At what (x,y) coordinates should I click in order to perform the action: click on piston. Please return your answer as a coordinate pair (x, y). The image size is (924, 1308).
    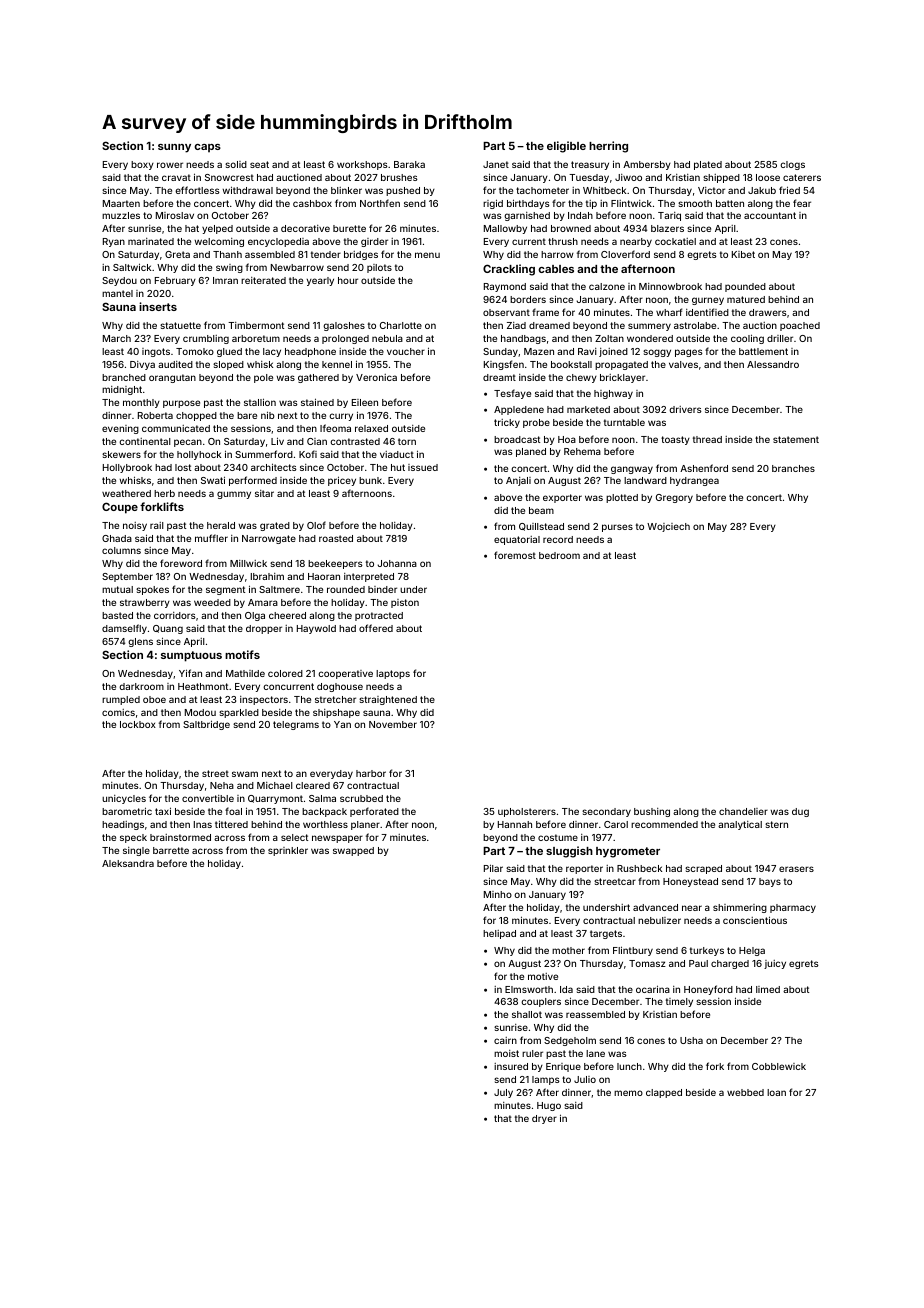
    Looking at the image, I should click on (405, 603).
